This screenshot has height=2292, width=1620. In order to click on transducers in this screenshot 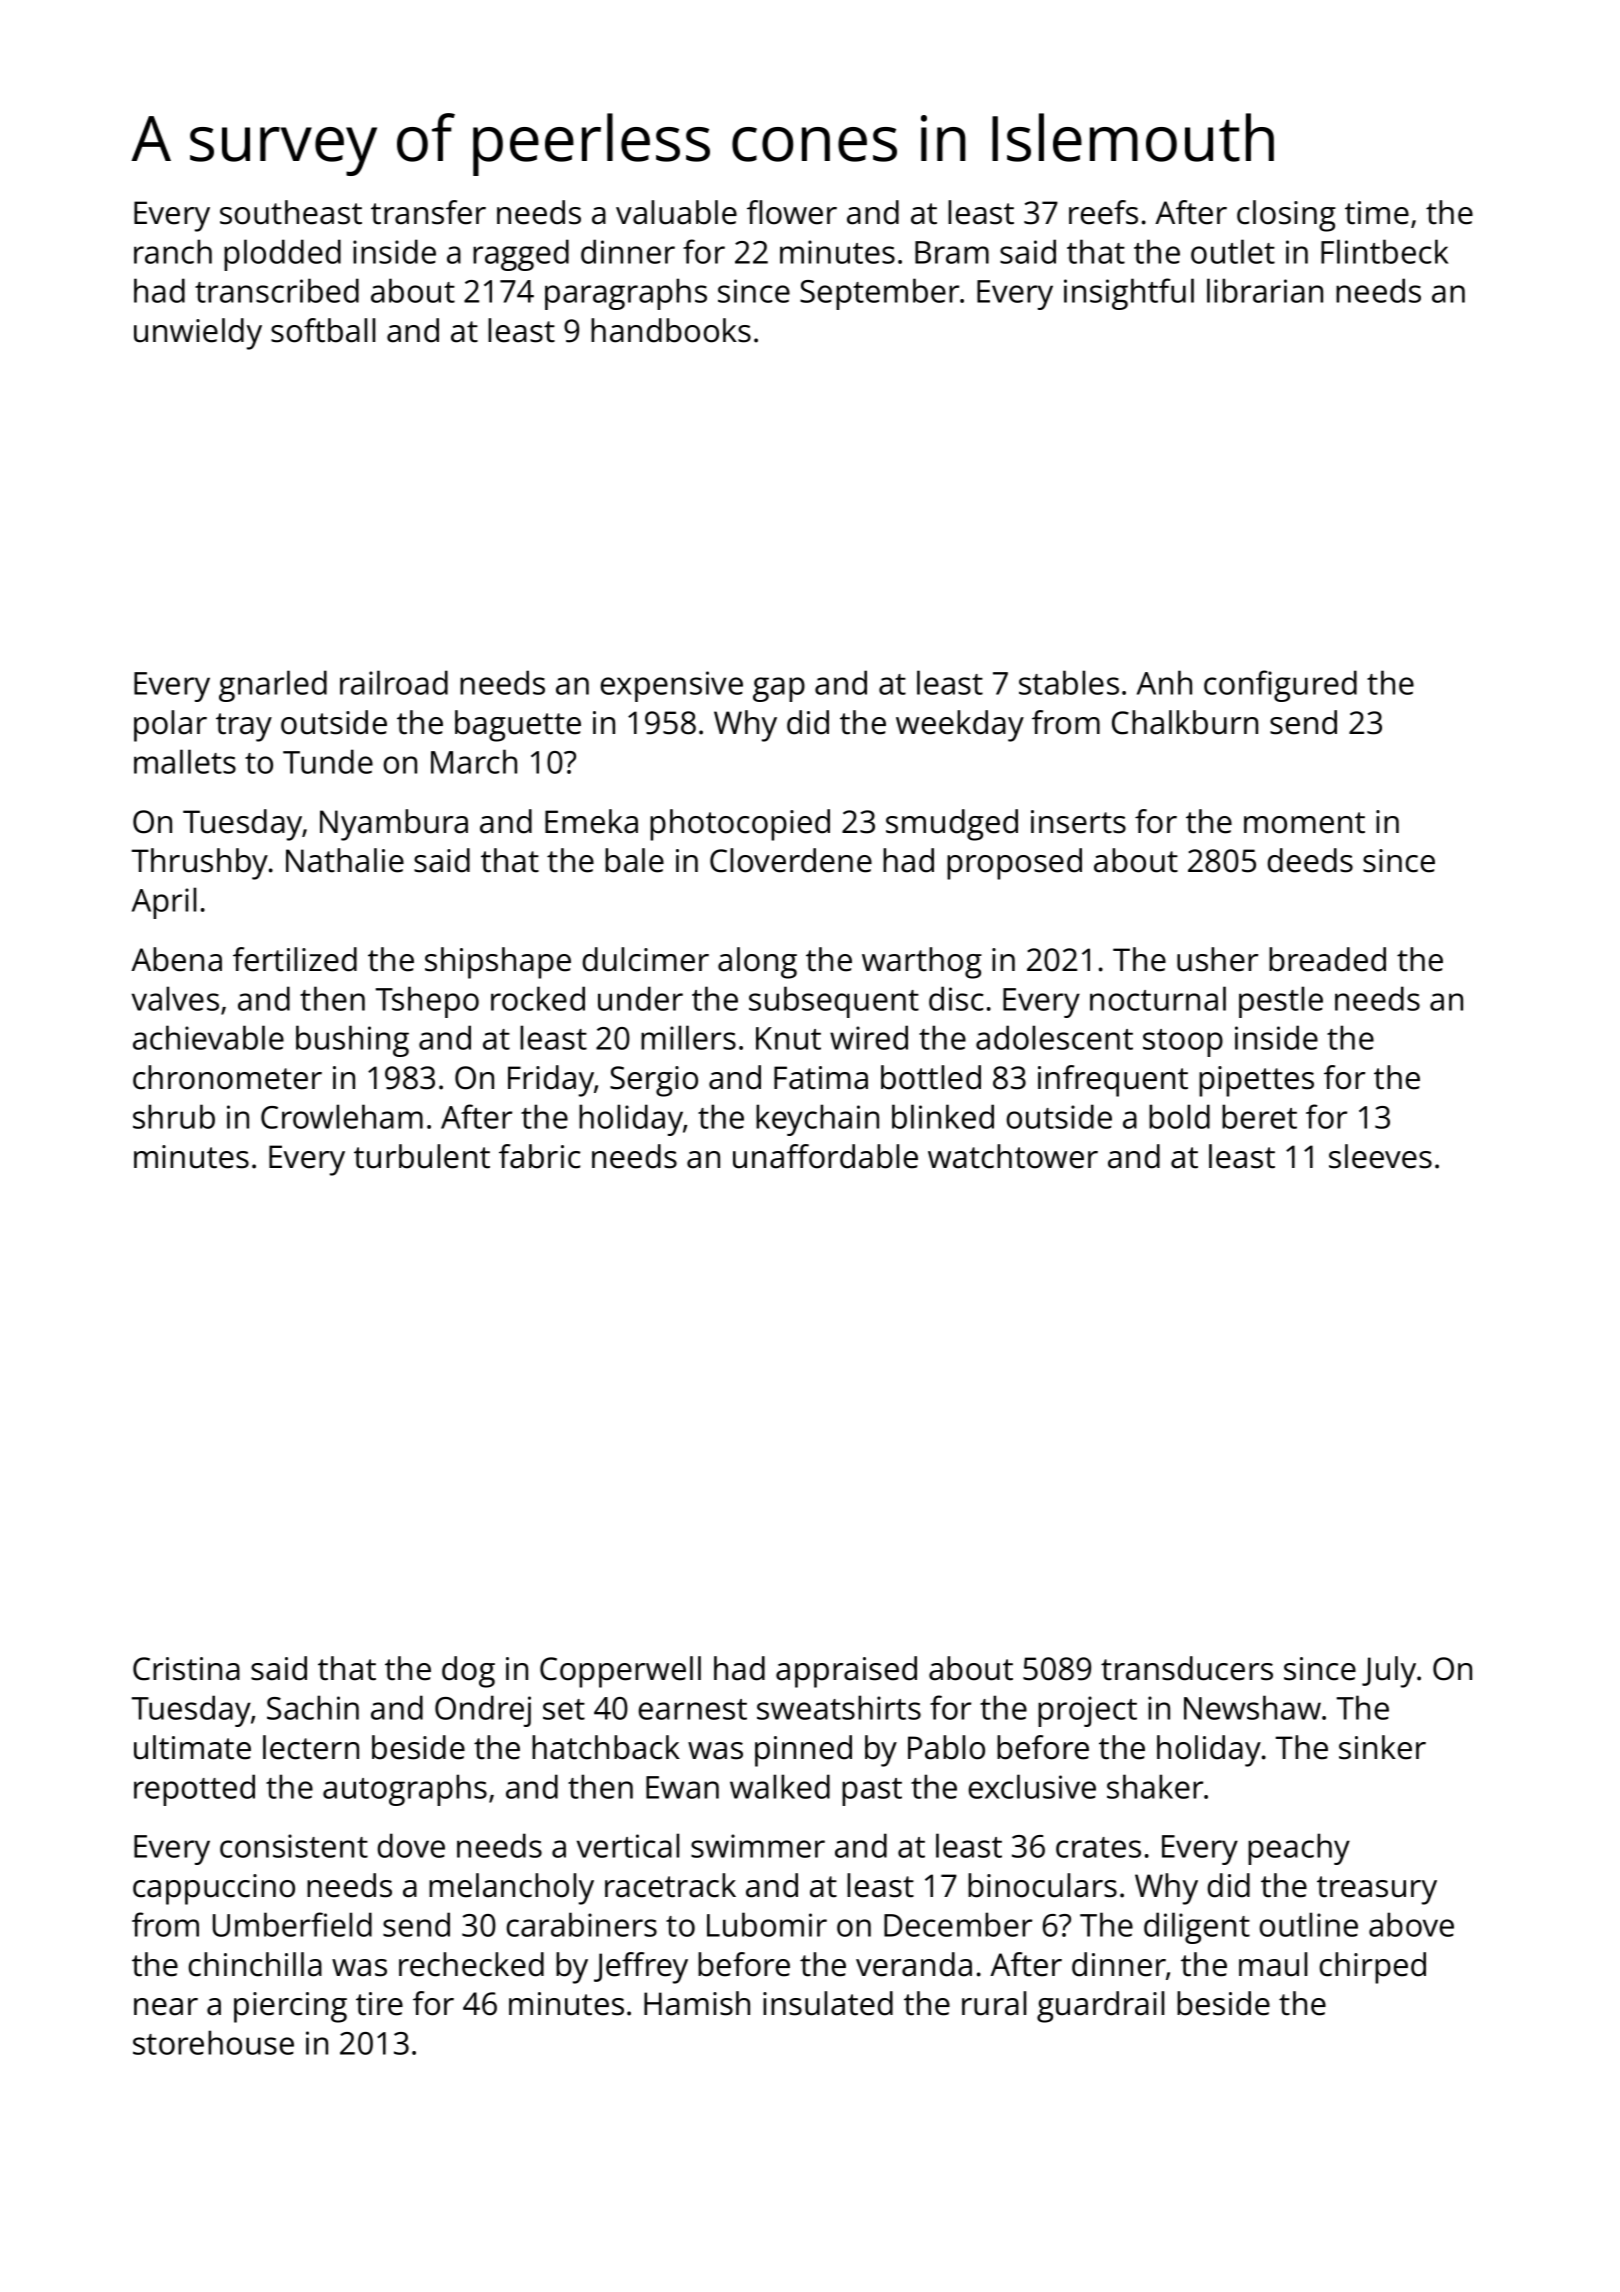, I will do `click(1187, 1668)`.
